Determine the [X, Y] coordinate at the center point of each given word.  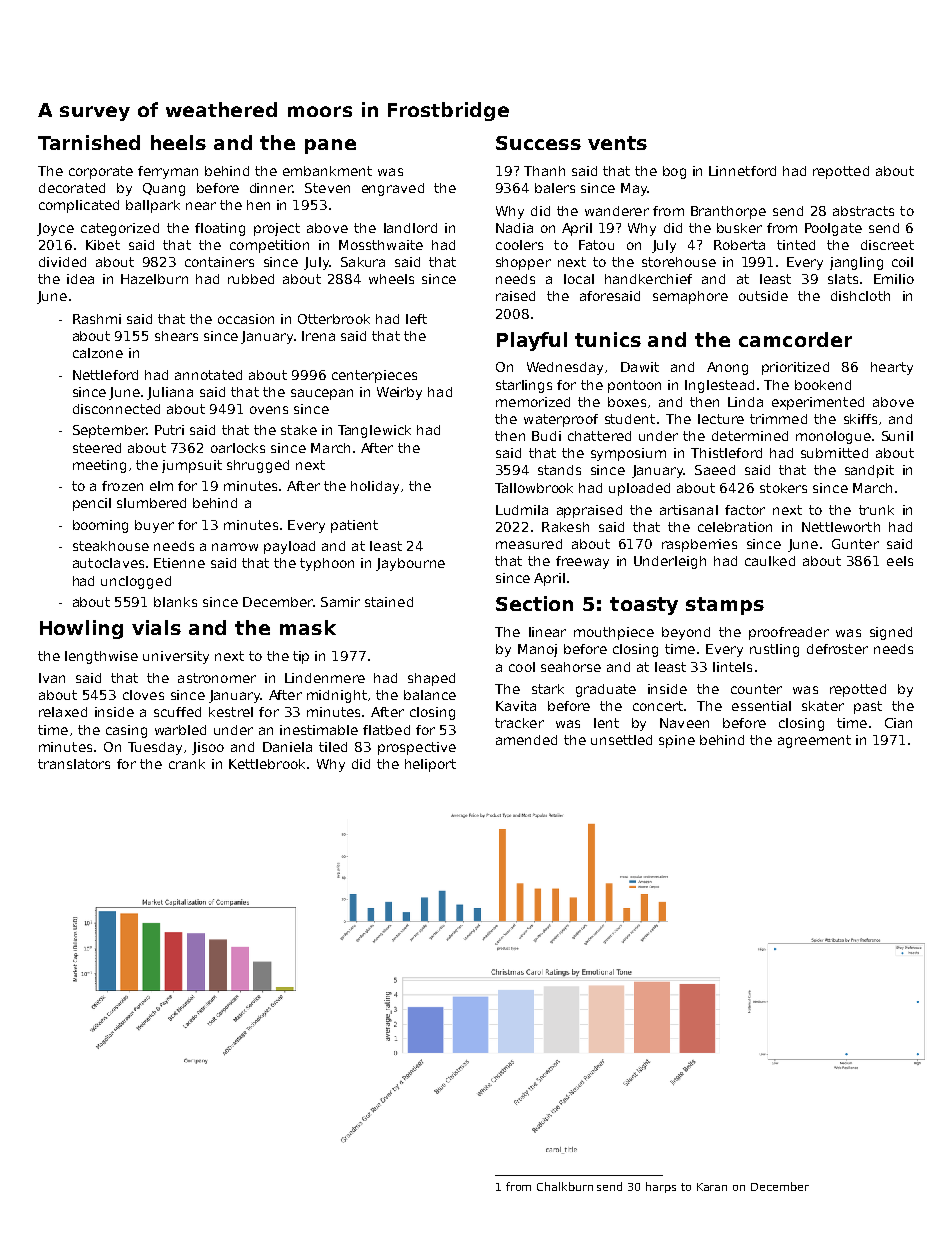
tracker [519, 723]
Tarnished [89, 142]
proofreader [789, 633]
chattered [599, 436]
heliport [430, 765]
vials [156, 627]
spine [677, 741]
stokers [783, 488]
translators [74, 764]
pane [330, 146]
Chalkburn [565, 1186]
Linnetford [742, 171]
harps [661, 1187]
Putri [169, 430]
